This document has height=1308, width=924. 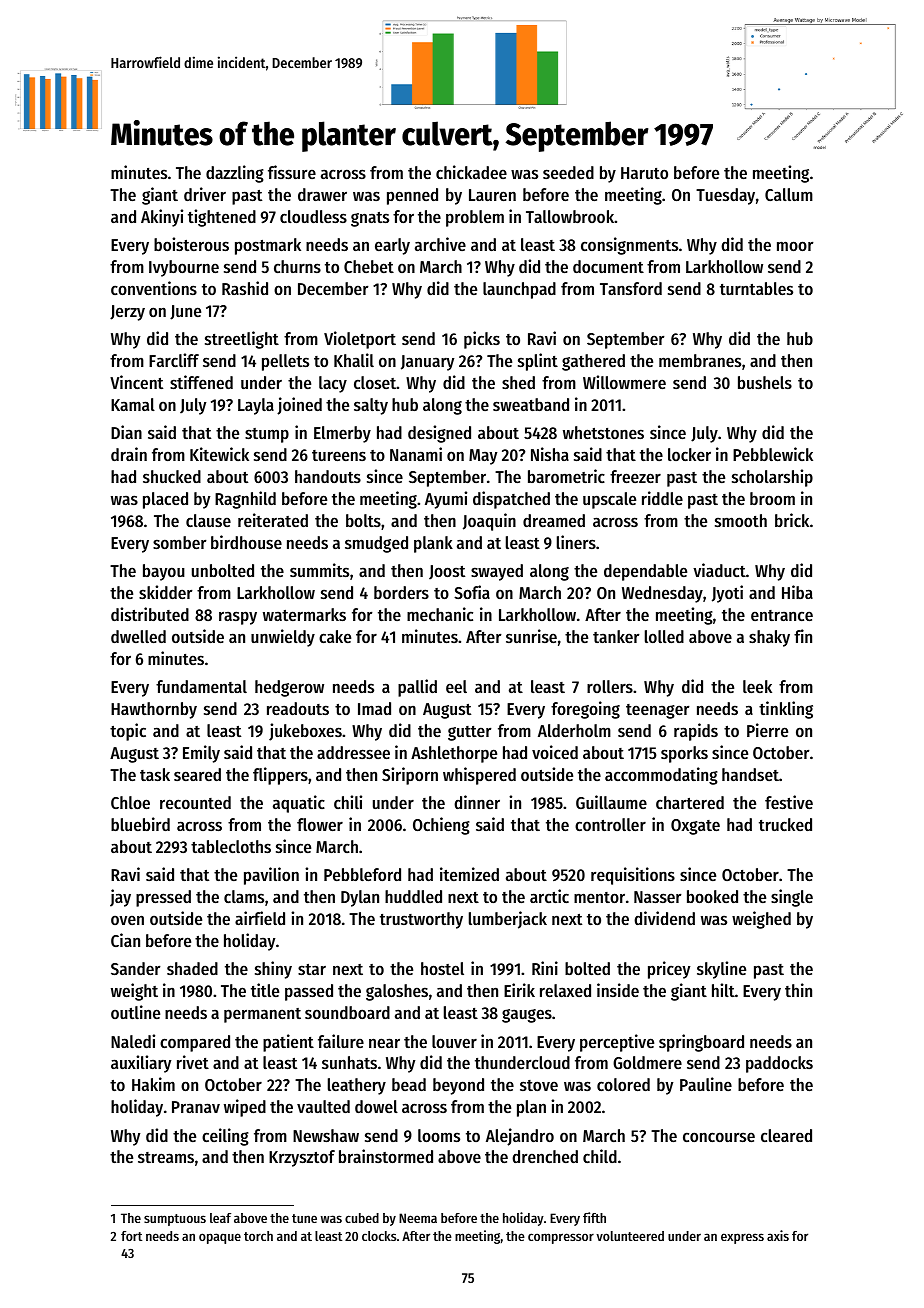 I want to click on Haruto, so click(x=644, y=173).
